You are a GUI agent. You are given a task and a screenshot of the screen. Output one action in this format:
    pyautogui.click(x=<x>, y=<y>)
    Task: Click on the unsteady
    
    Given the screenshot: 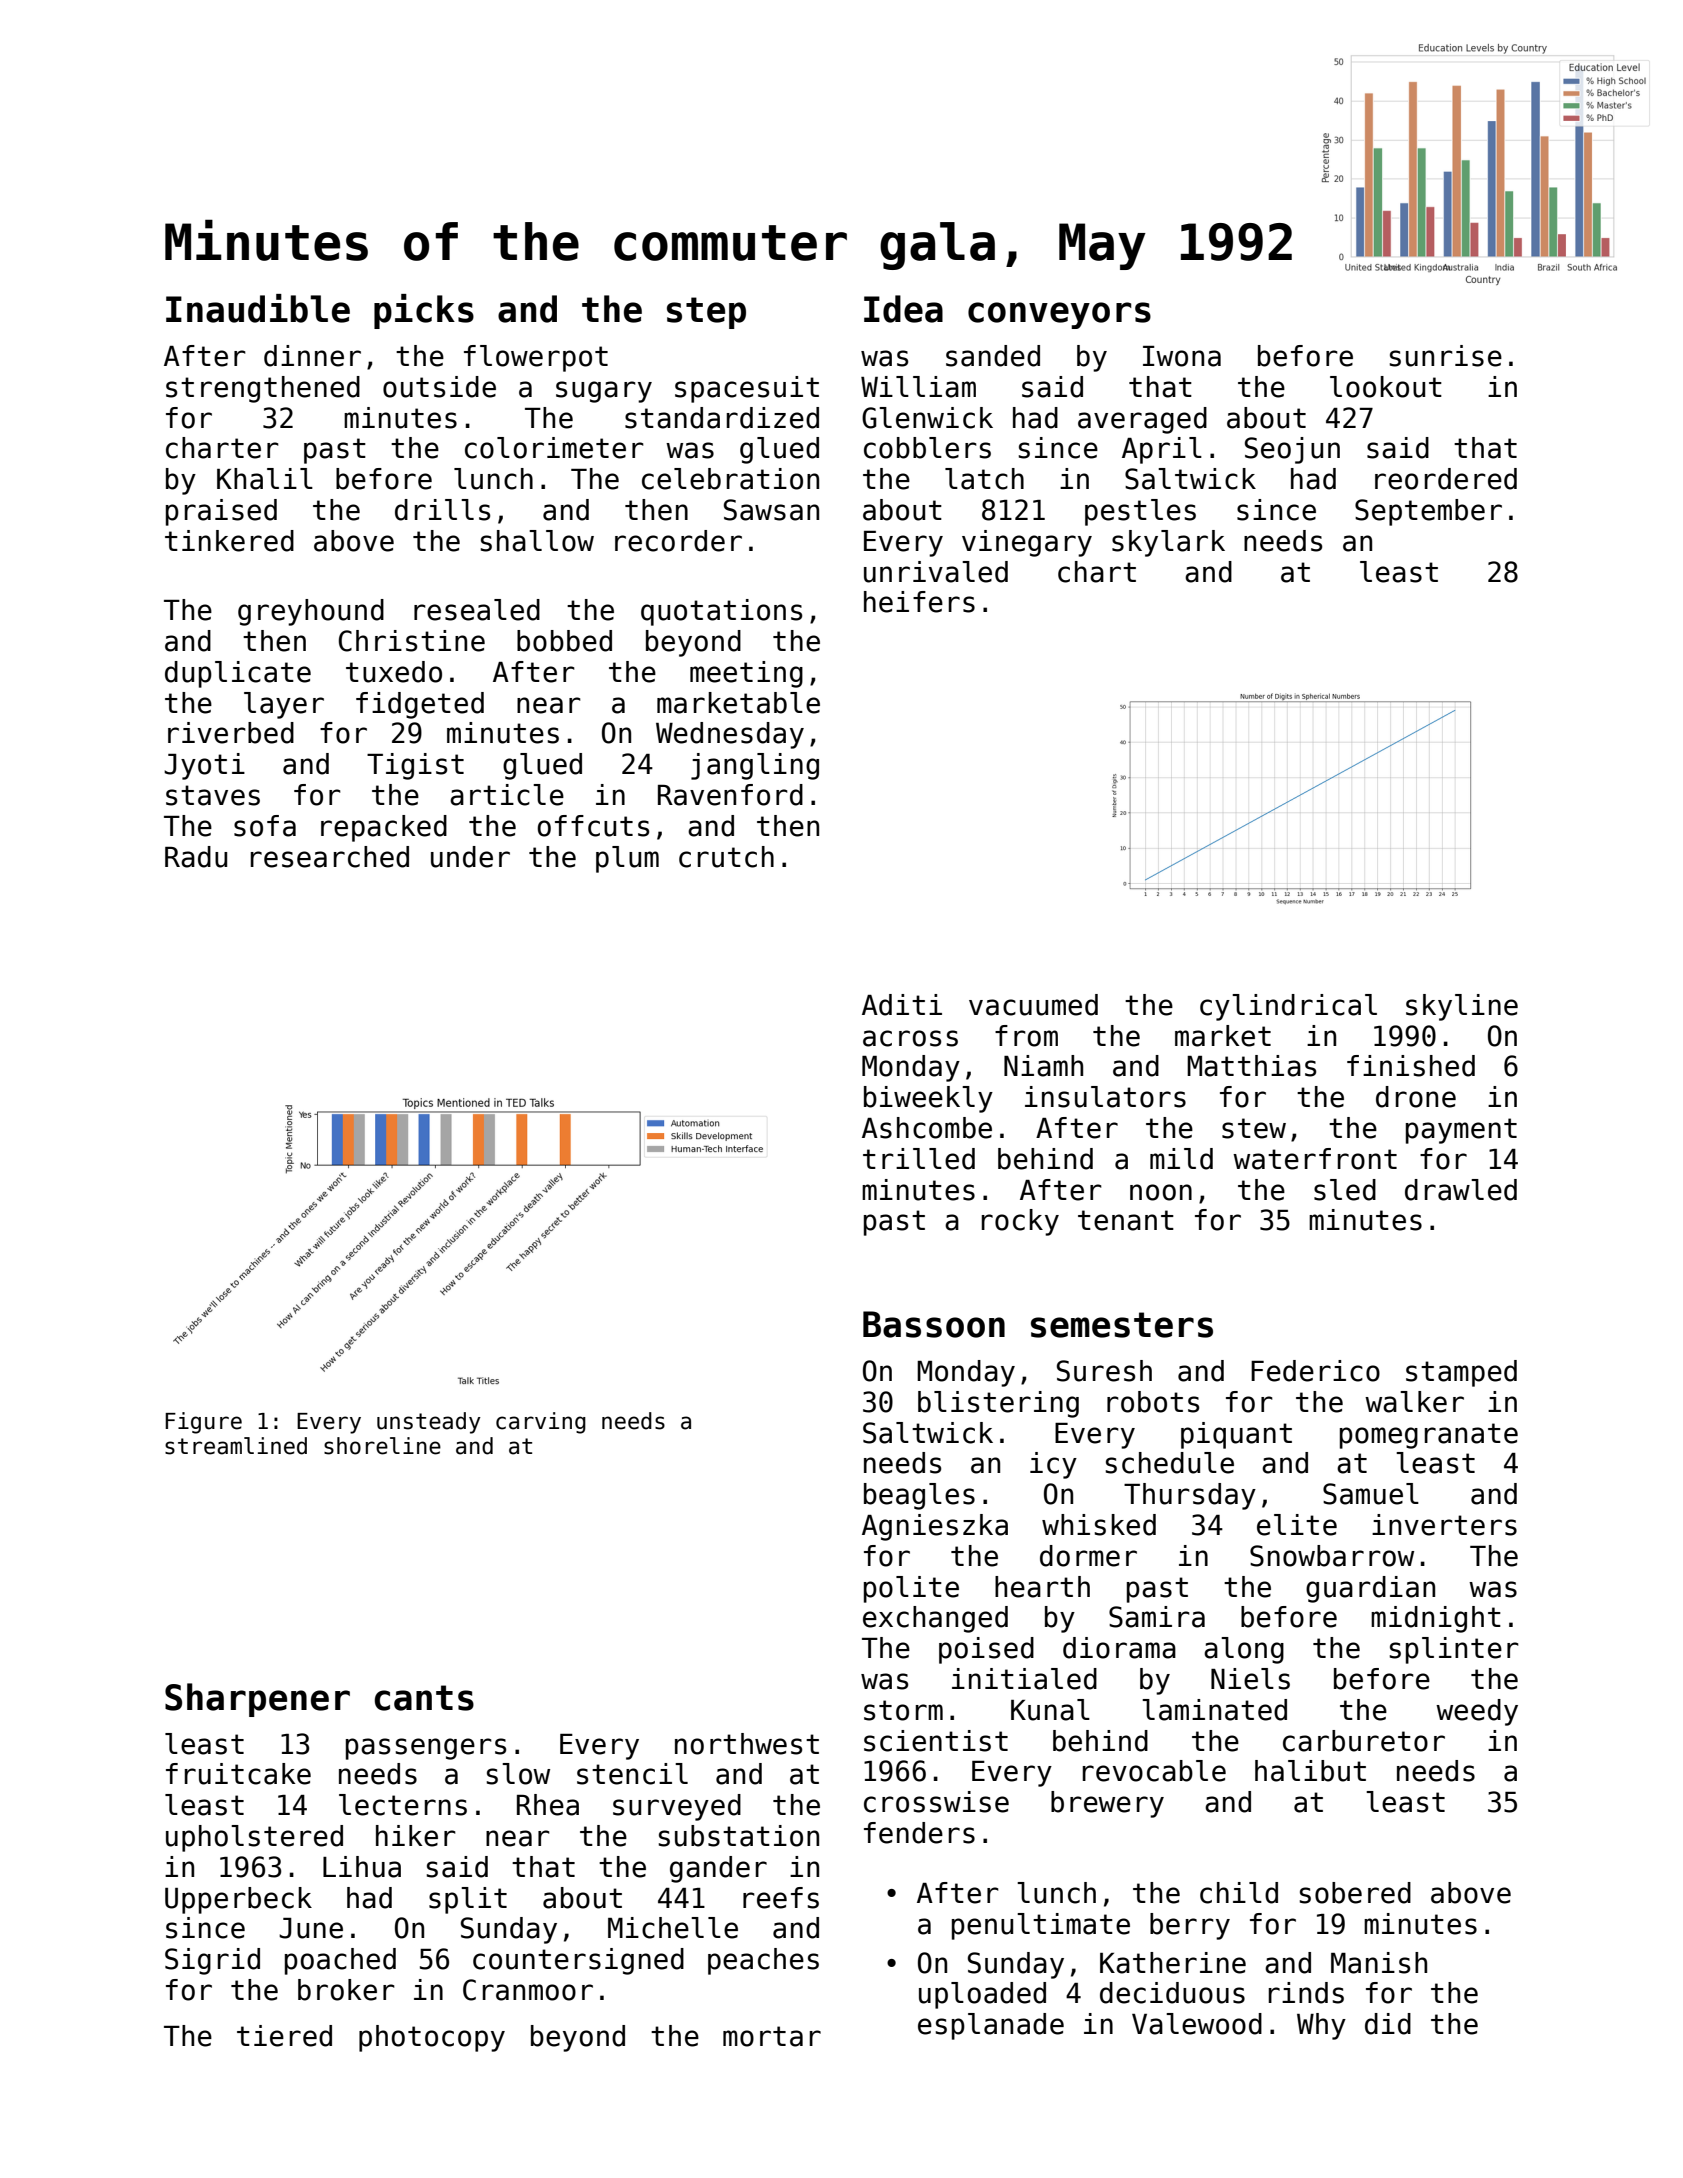 What is the action you would take?
    pyautogui.click(x=429, y=1423)
